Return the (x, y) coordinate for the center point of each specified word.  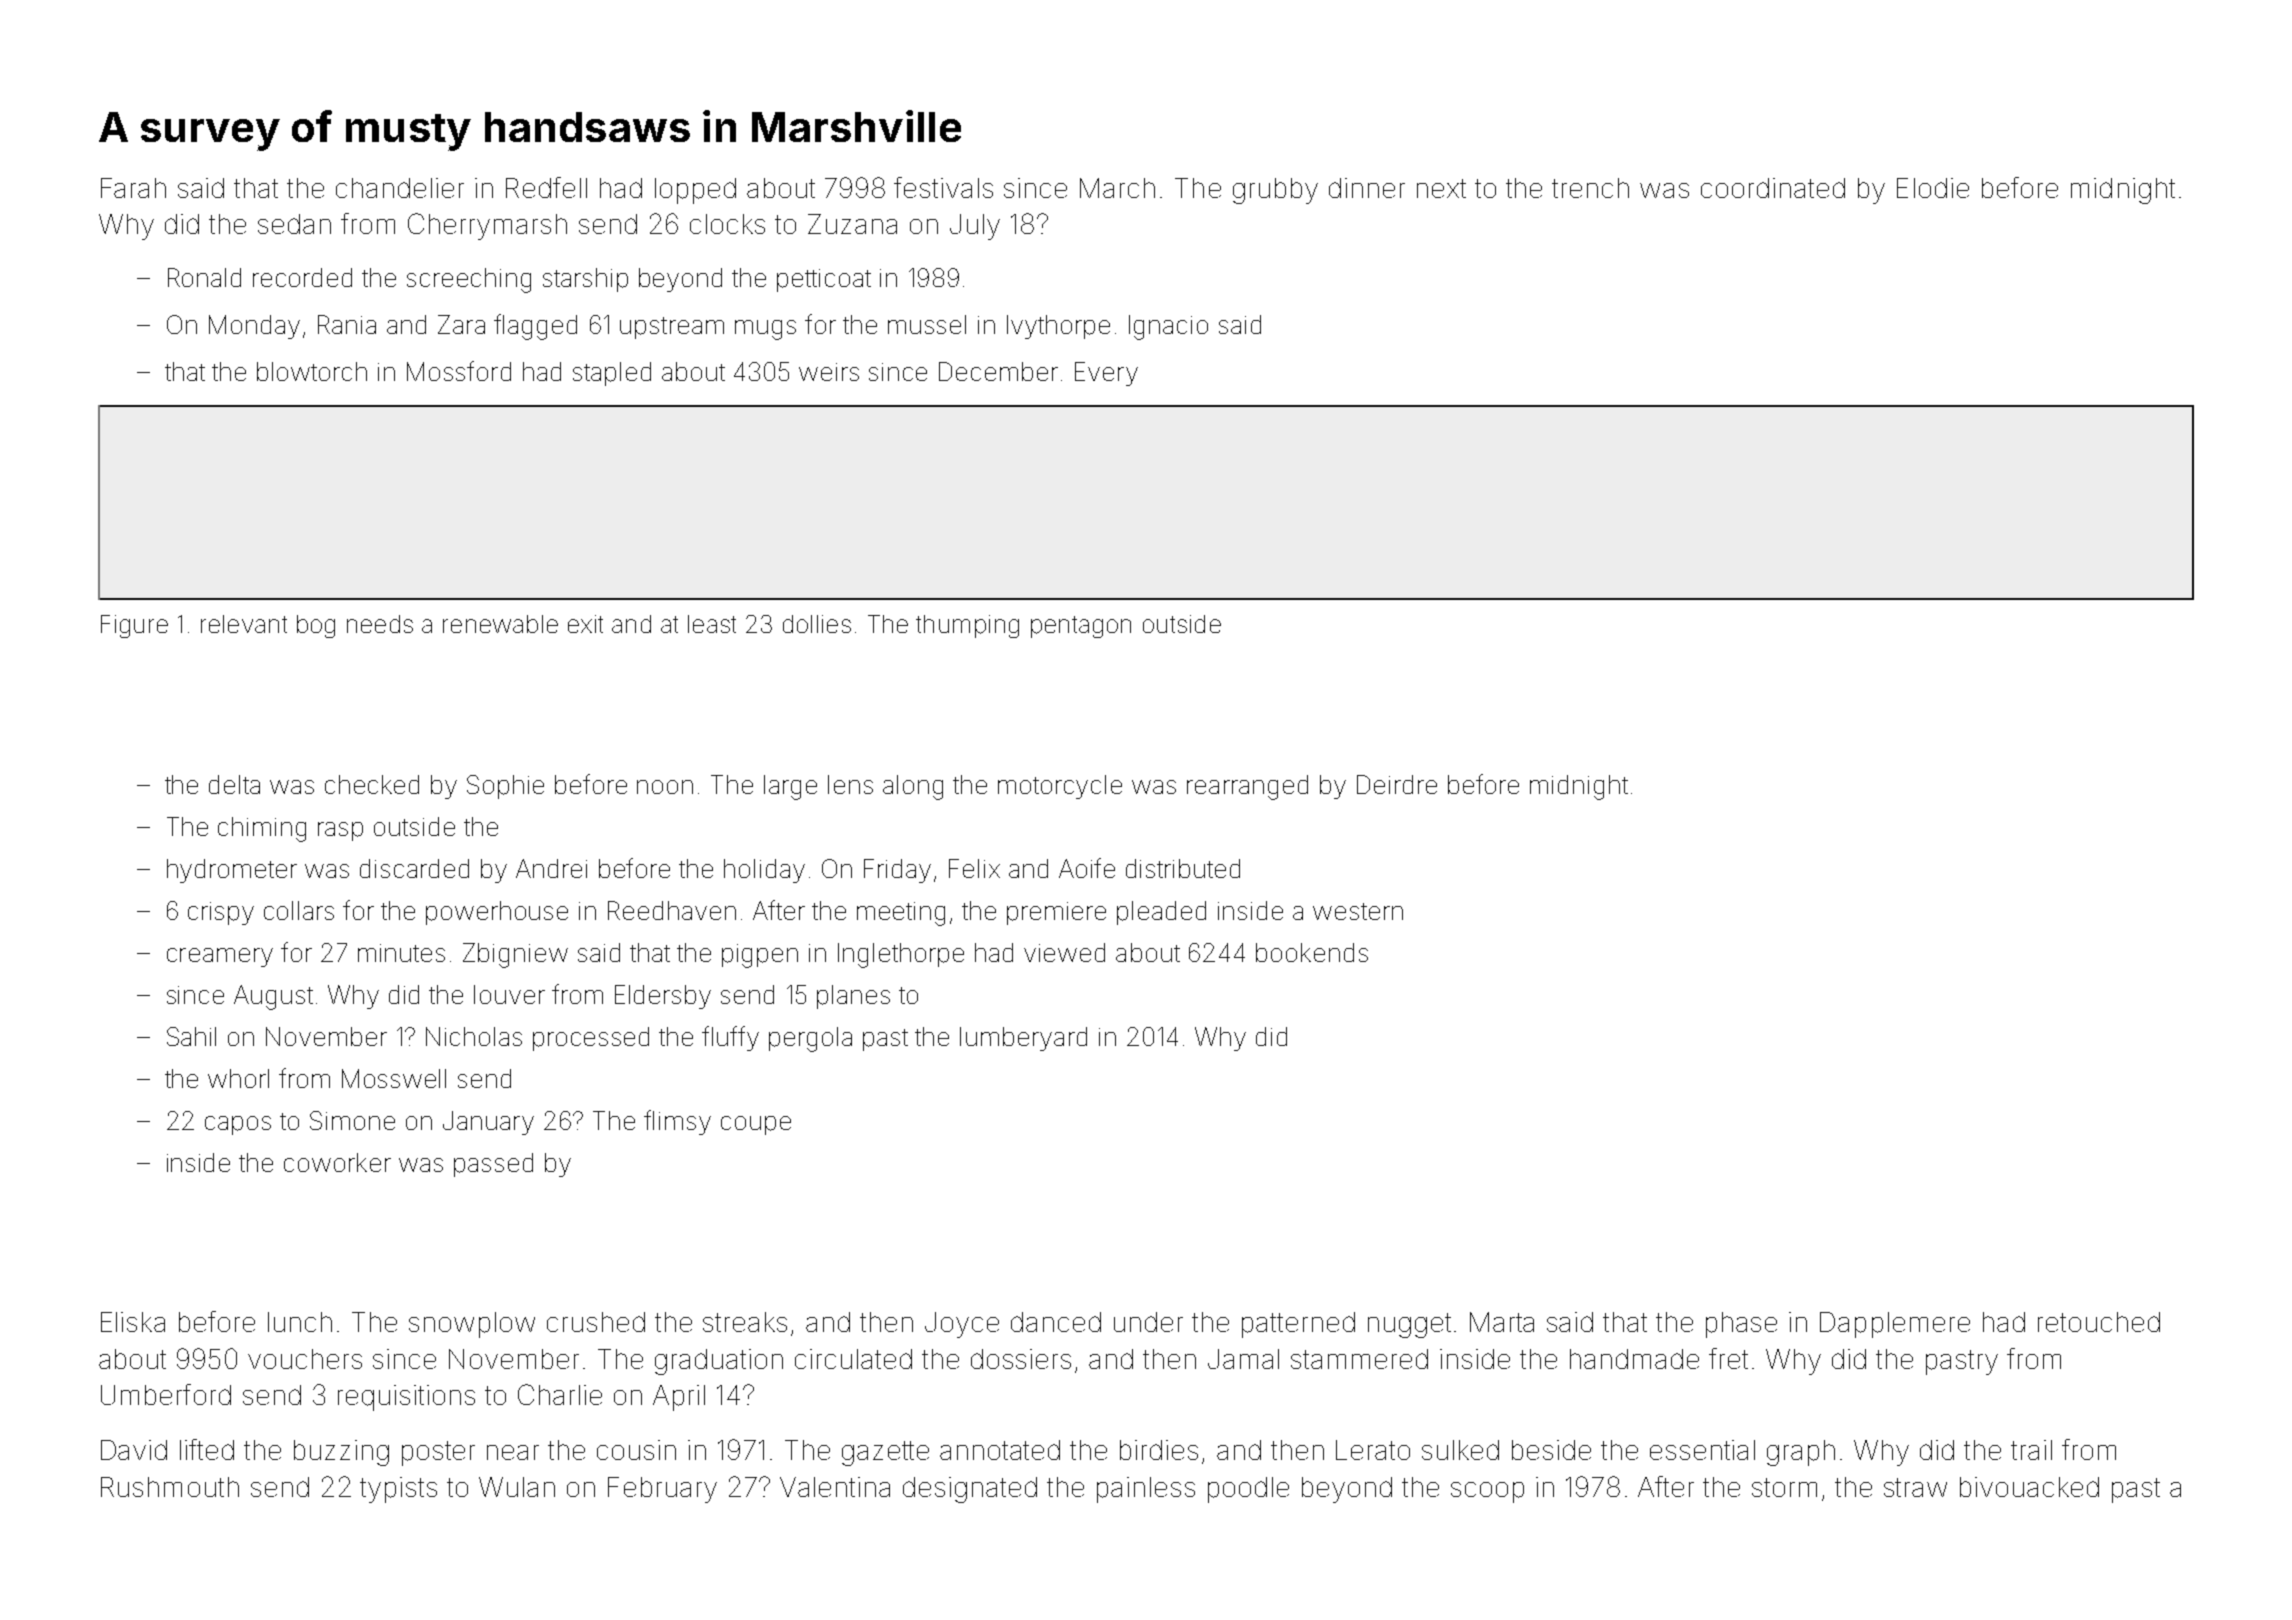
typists (398, 1490)
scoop (1487, 1492)
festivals (943, 187)
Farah (133, 188)
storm (1784, 1487)
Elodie (1933, 188)
